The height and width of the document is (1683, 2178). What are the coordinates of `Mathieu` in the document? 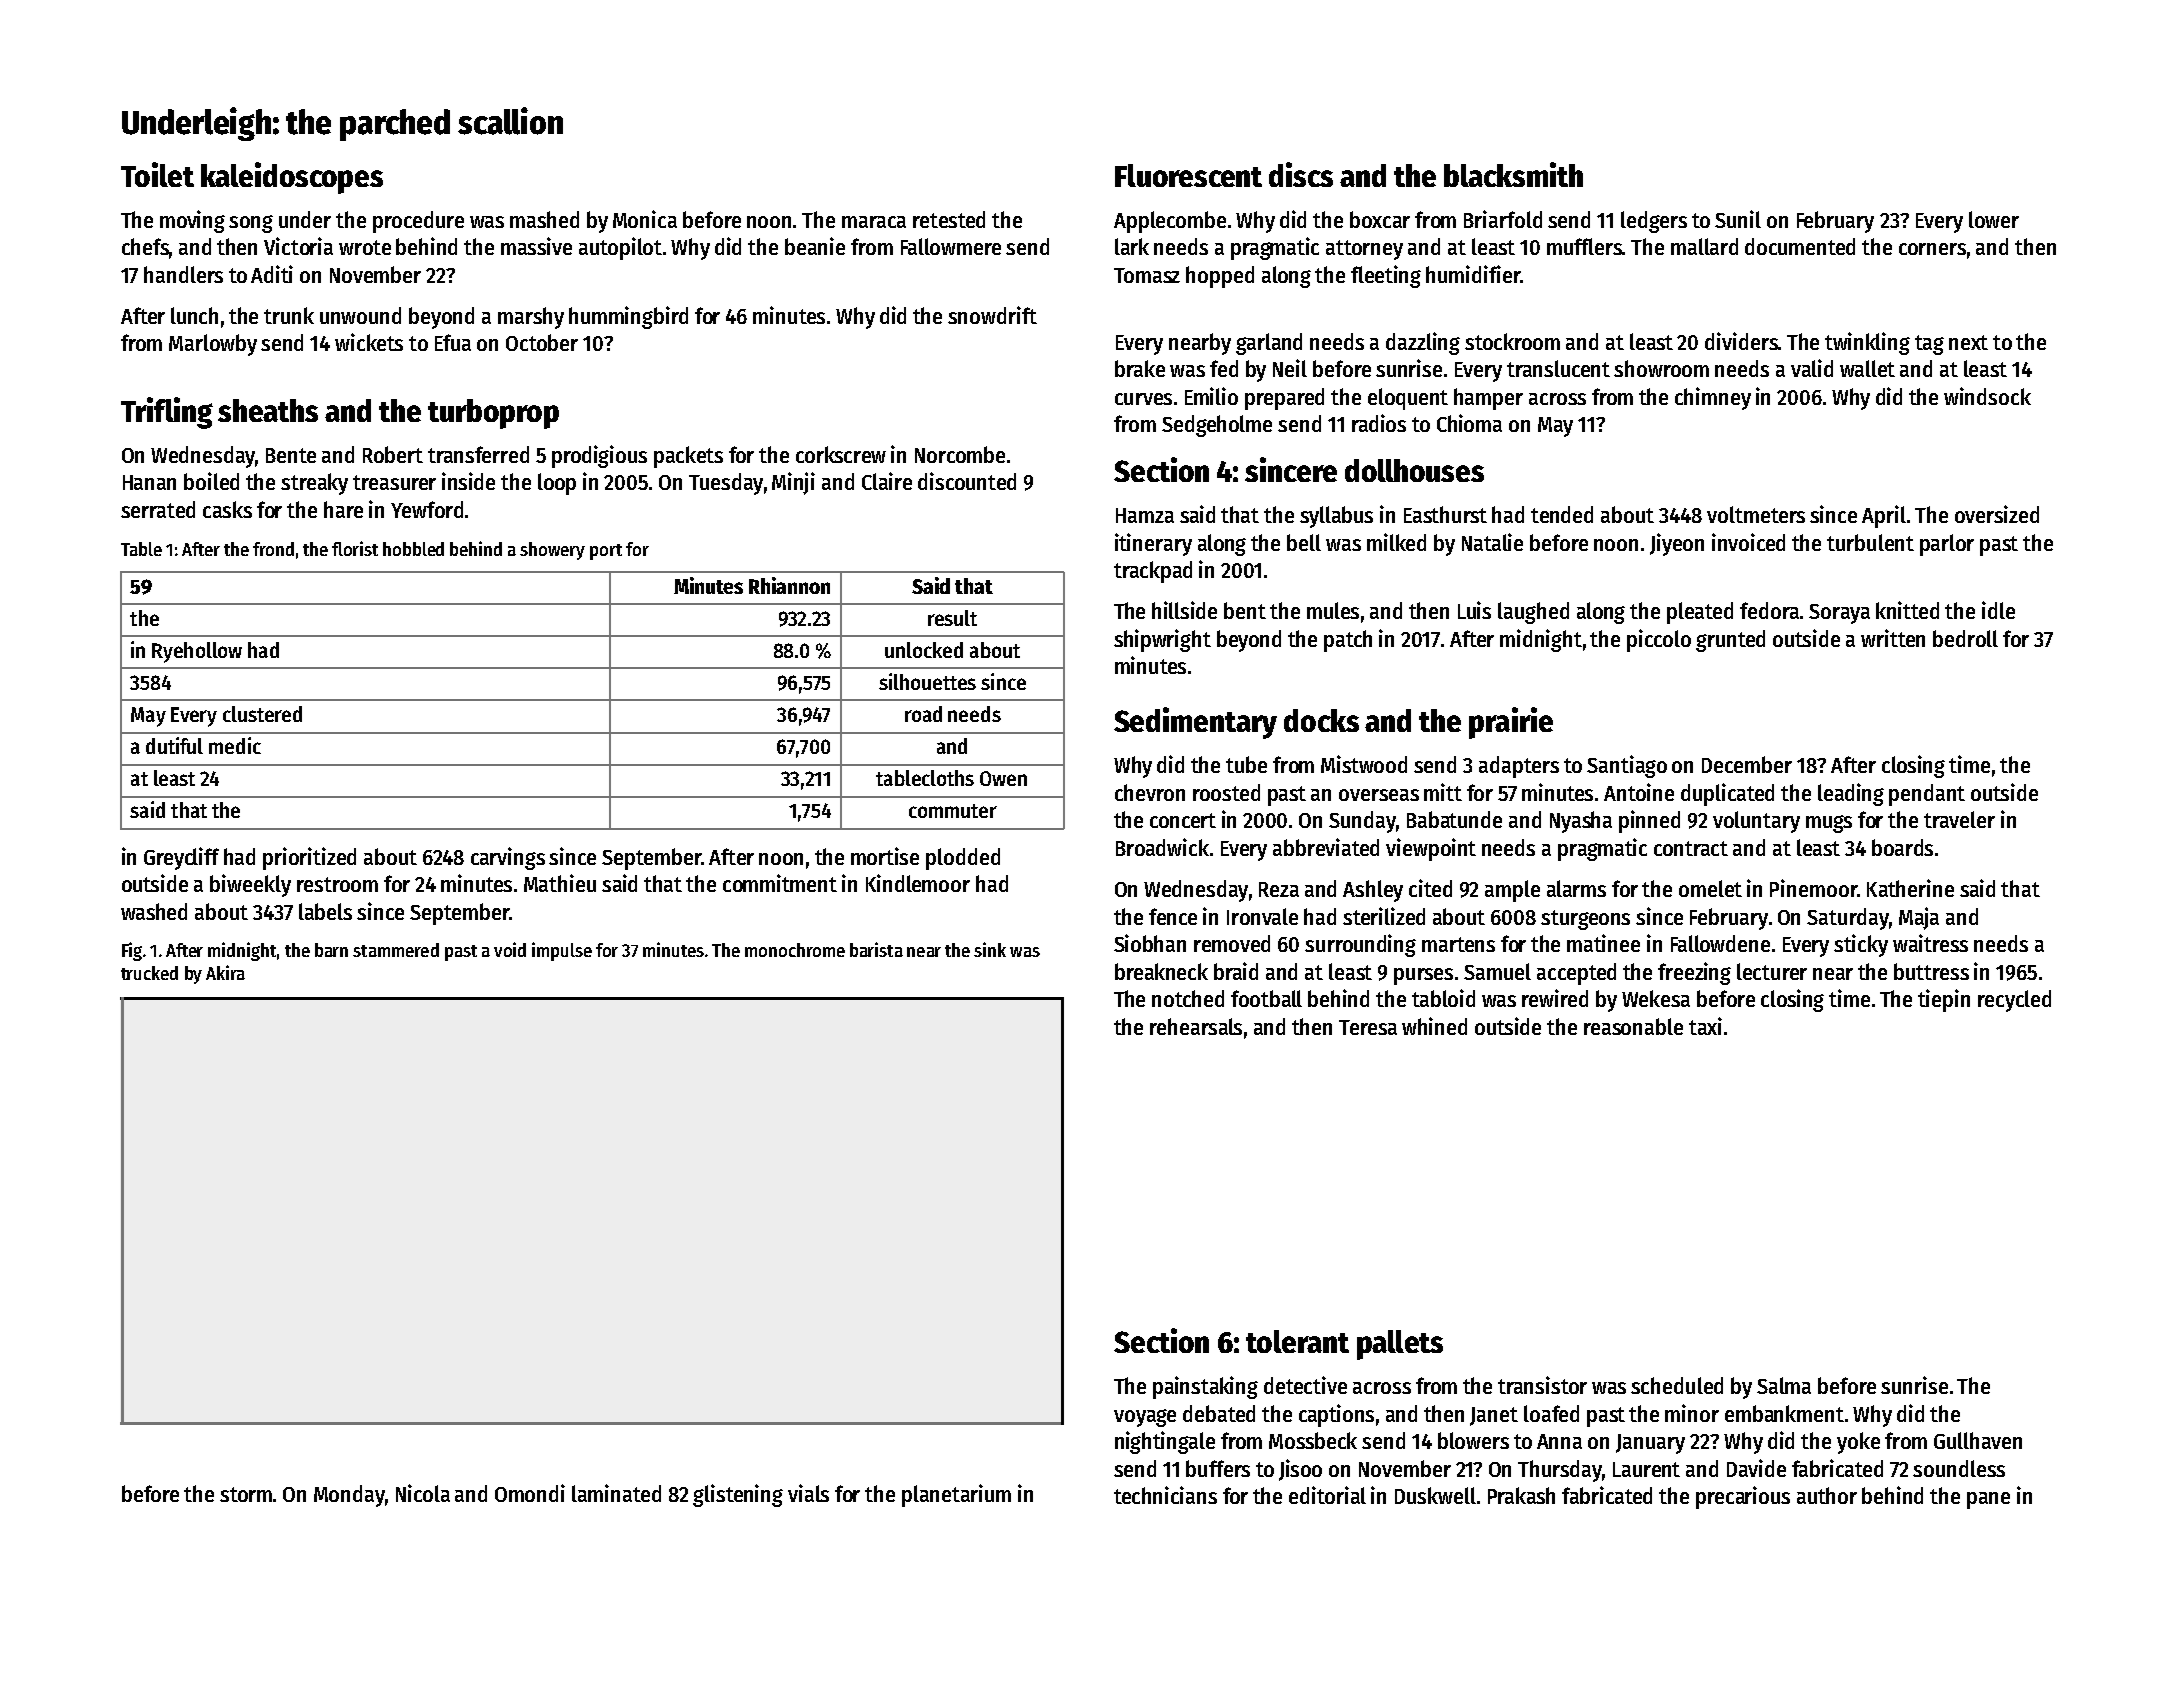 It's located at (560, 883).
